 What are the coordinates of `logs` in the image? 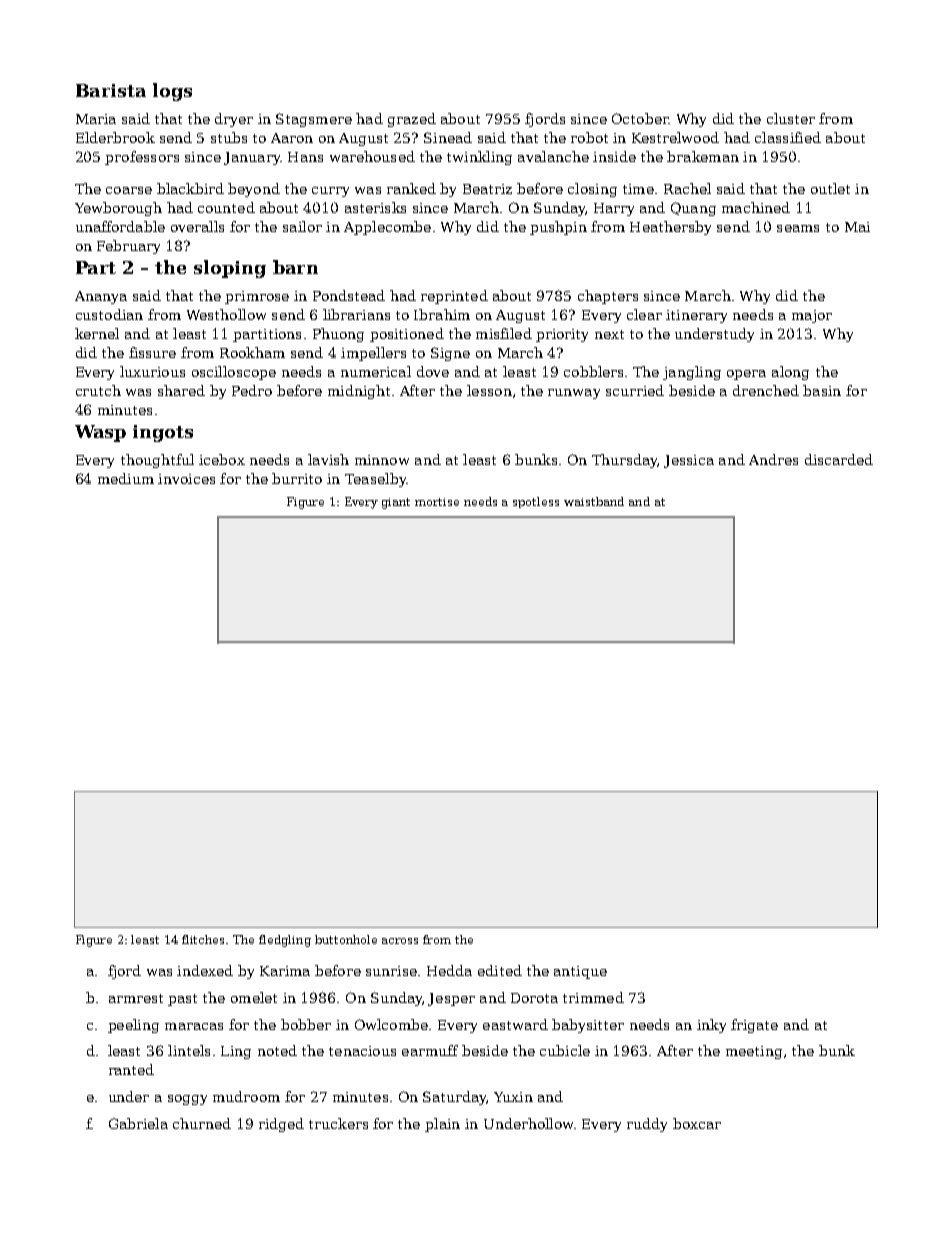 It's located at (172, 92).
